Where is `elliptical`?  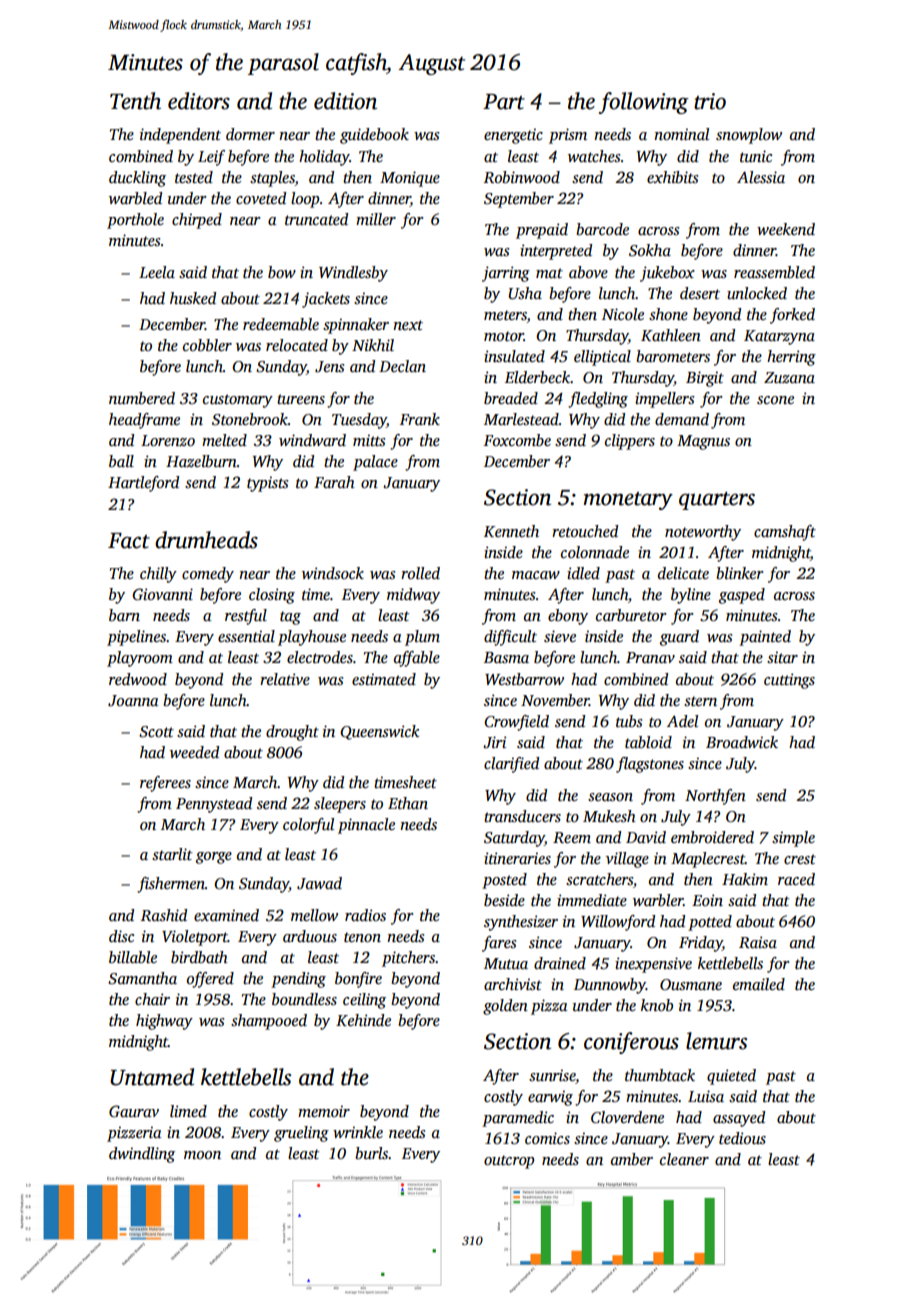 elliptical is located at coordinates (602, 358).
